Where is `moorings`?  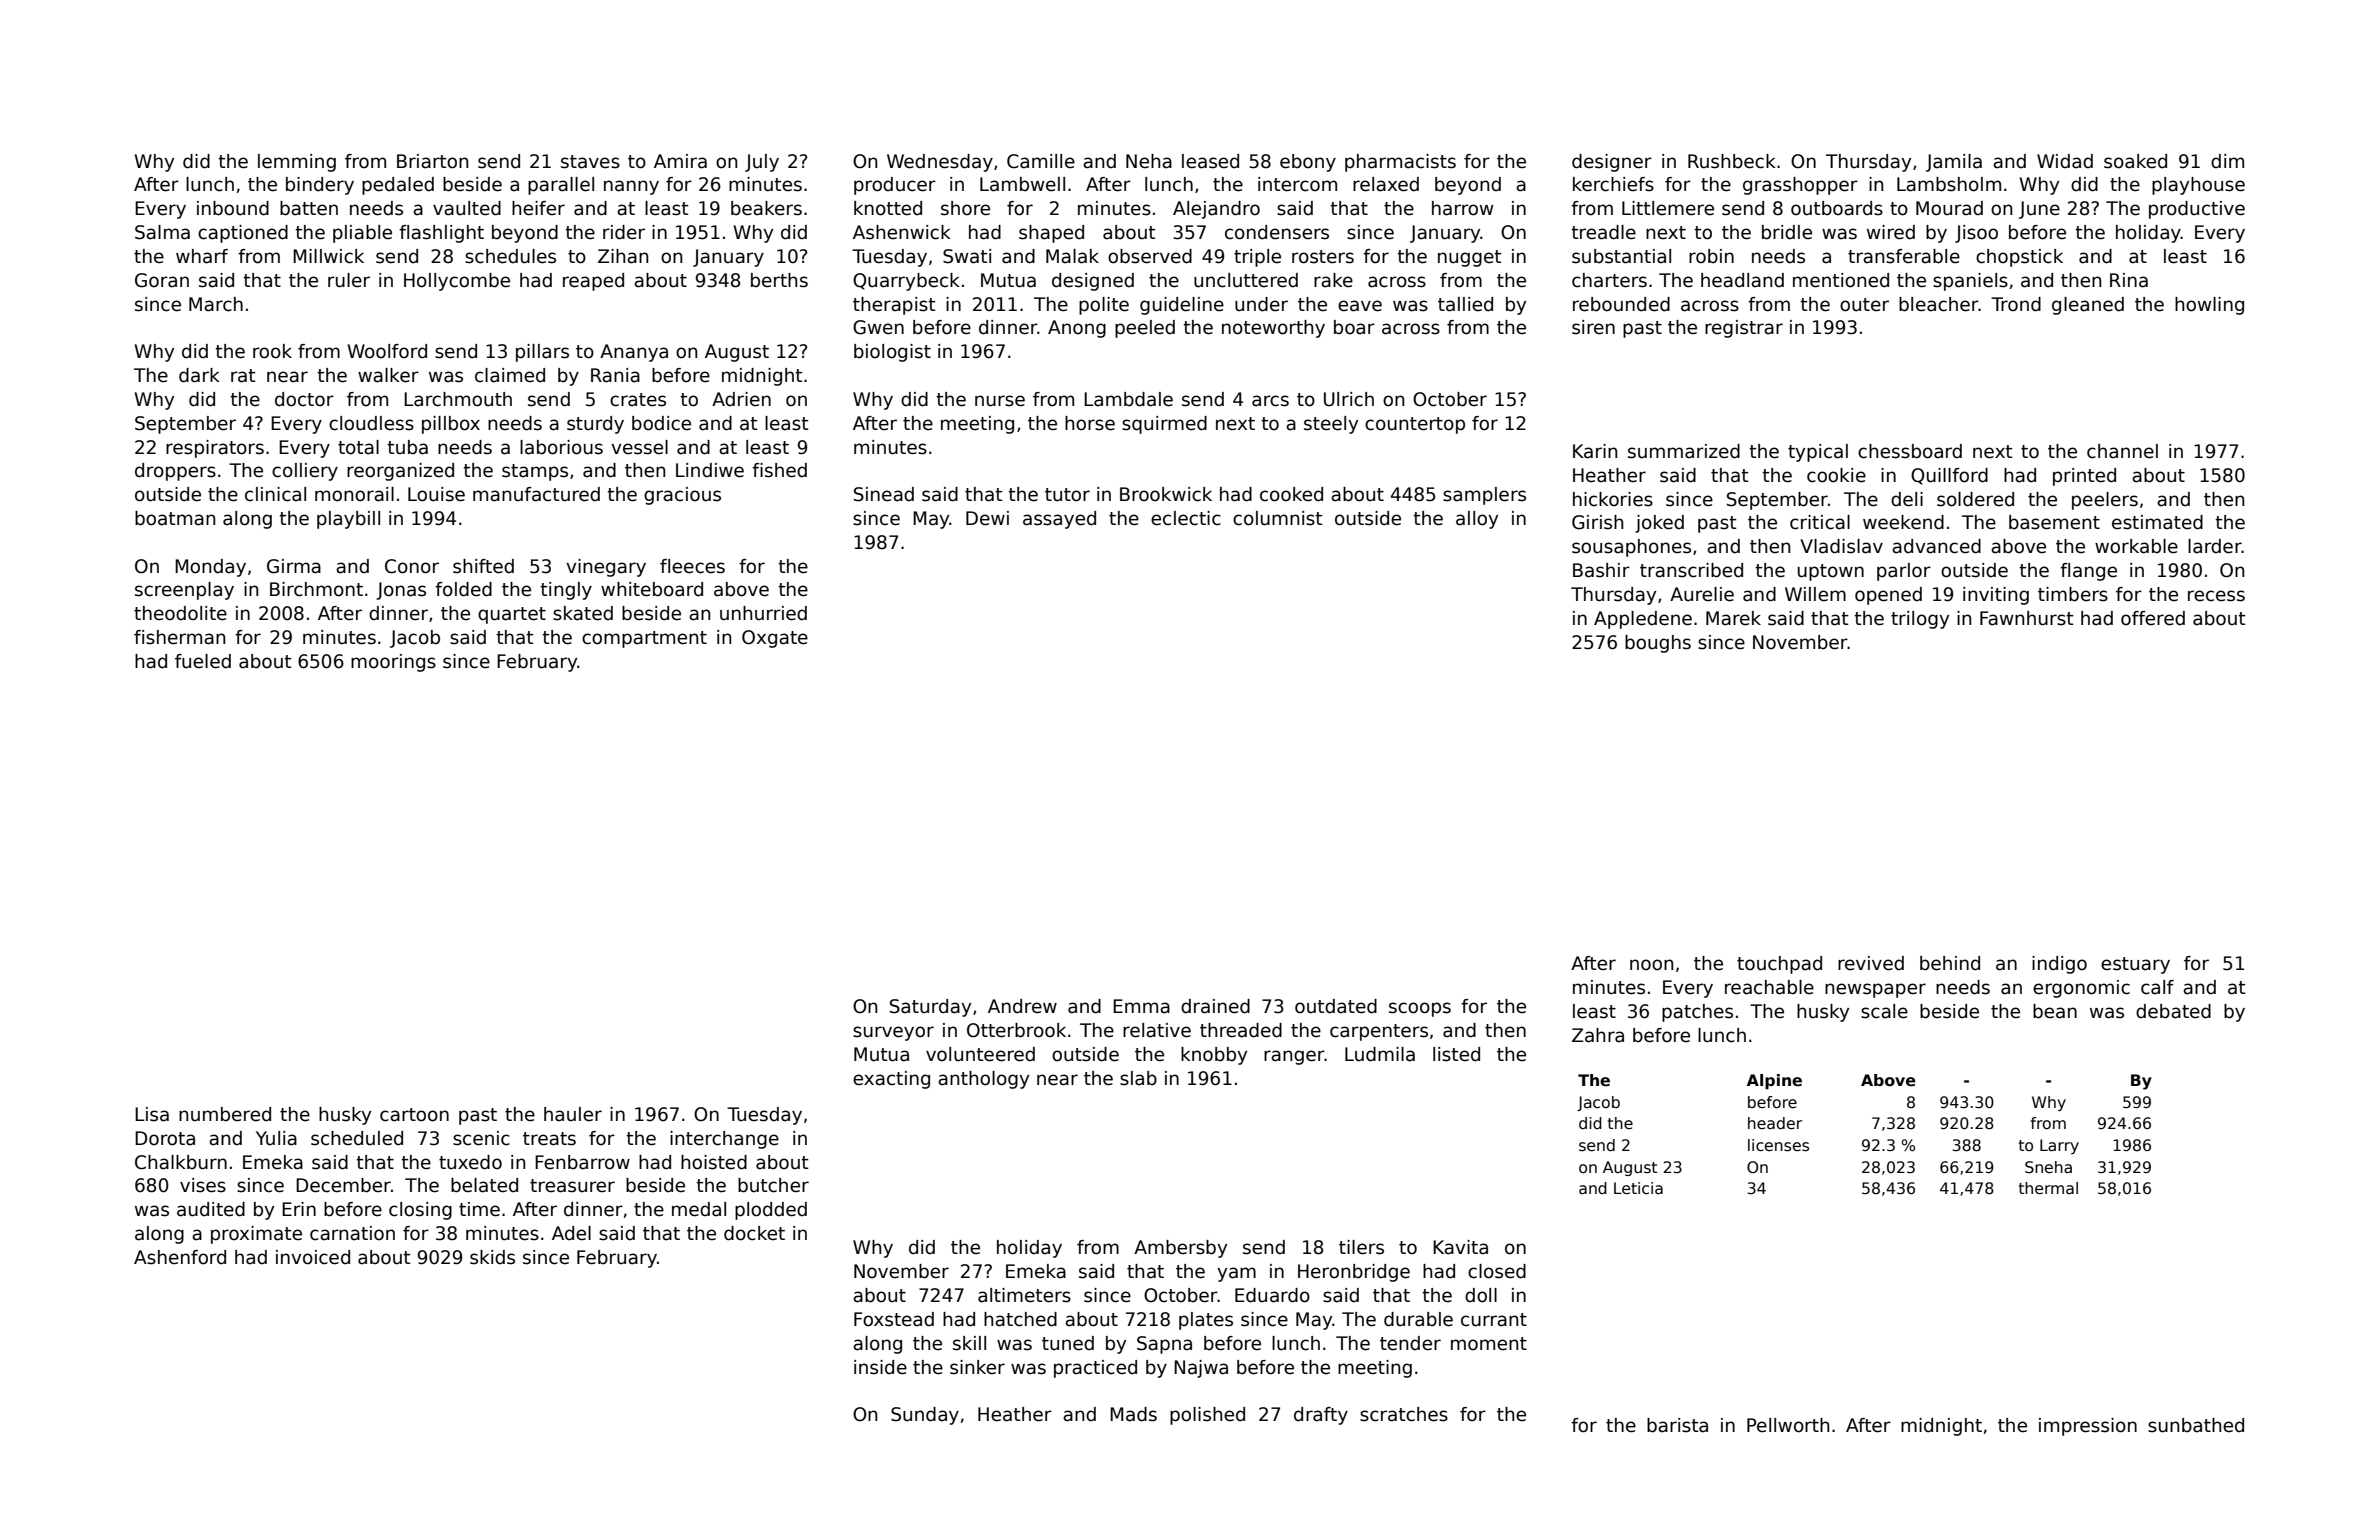
moorings is located at coordinates (393, 663).
